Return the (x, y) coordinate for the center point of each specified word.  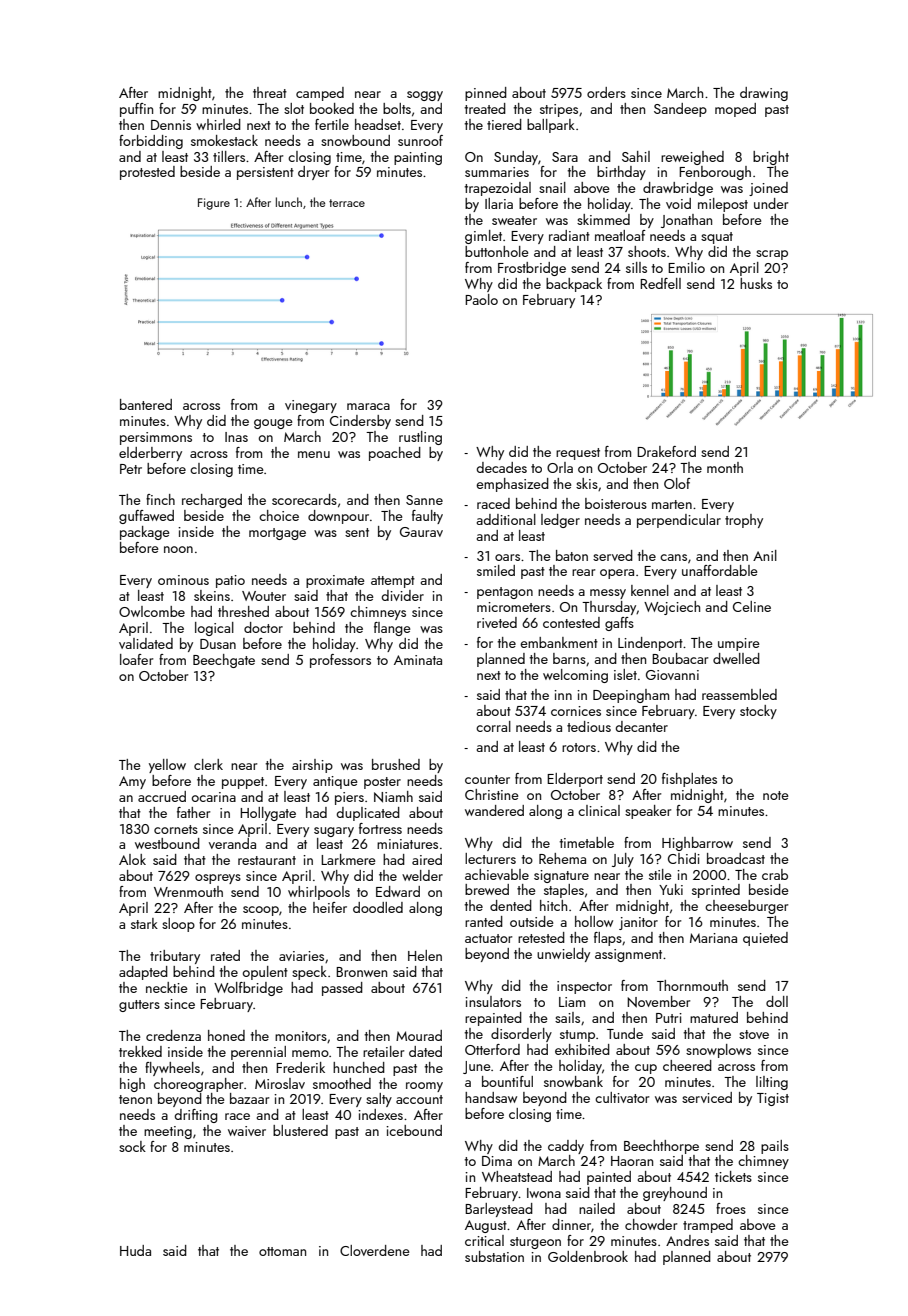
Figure (214, 204)
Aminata (418, 660)
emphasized (512, 485)
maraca (368, 406)
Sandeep (680, 110)
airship (312, 766)
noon (178, 549)
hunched (359, 1067)
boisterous (616, 503)
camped (320, 94)
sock (132, 1146)
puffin (136, 110)
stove (754, 1034)
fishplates (689, 780)
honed (226, 1035)
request (578, 454)
